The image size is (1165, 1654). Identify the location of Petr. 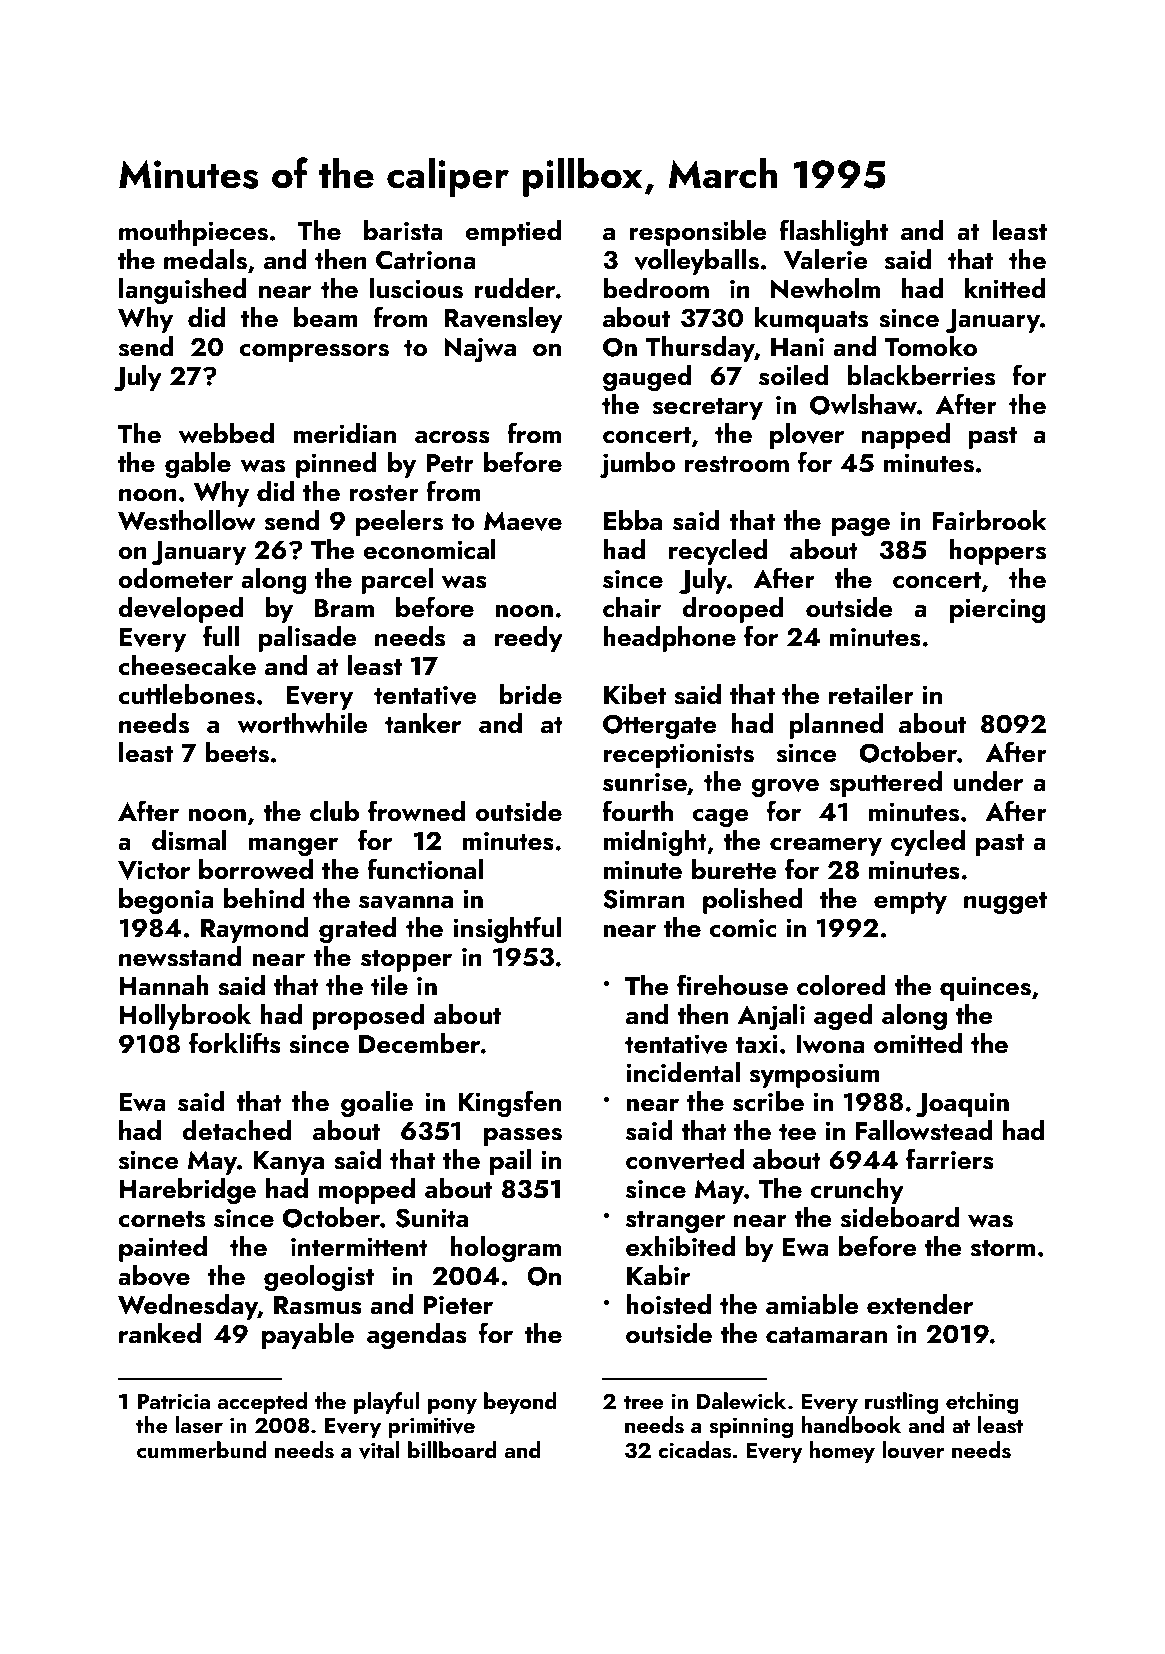
(450, 463).
